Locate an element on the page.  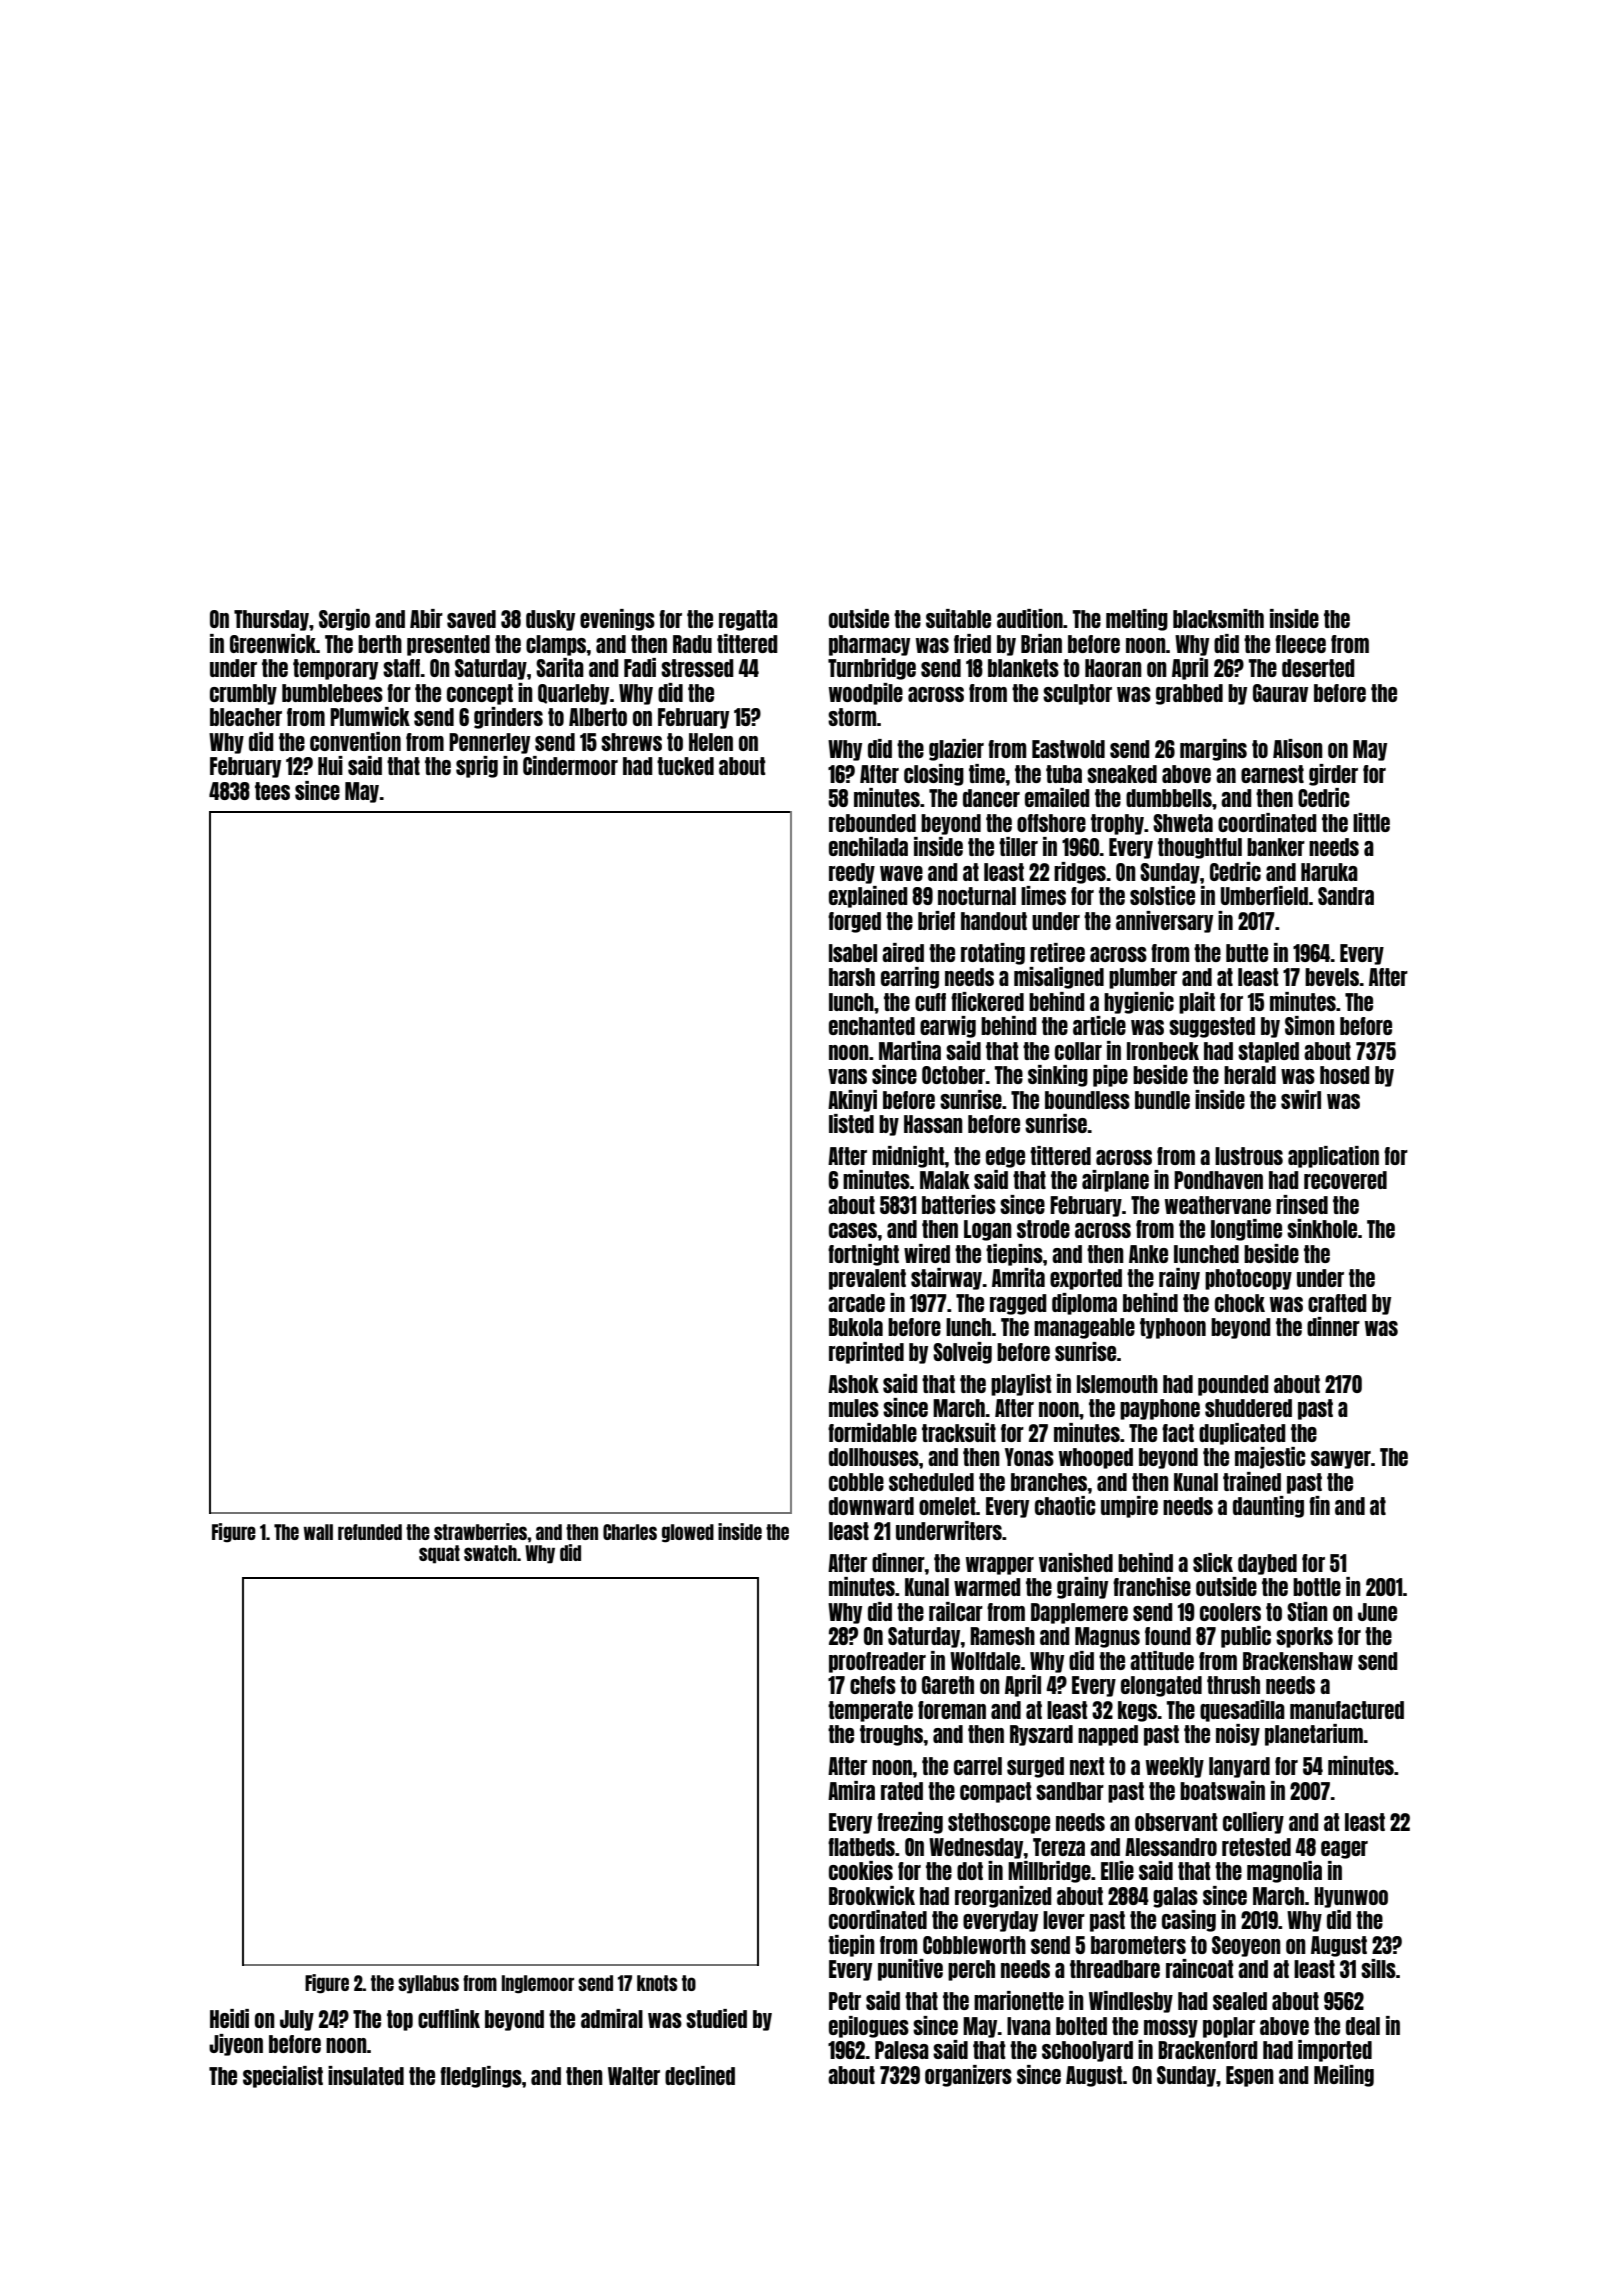
cases is located at coordinates (853, 1230).
